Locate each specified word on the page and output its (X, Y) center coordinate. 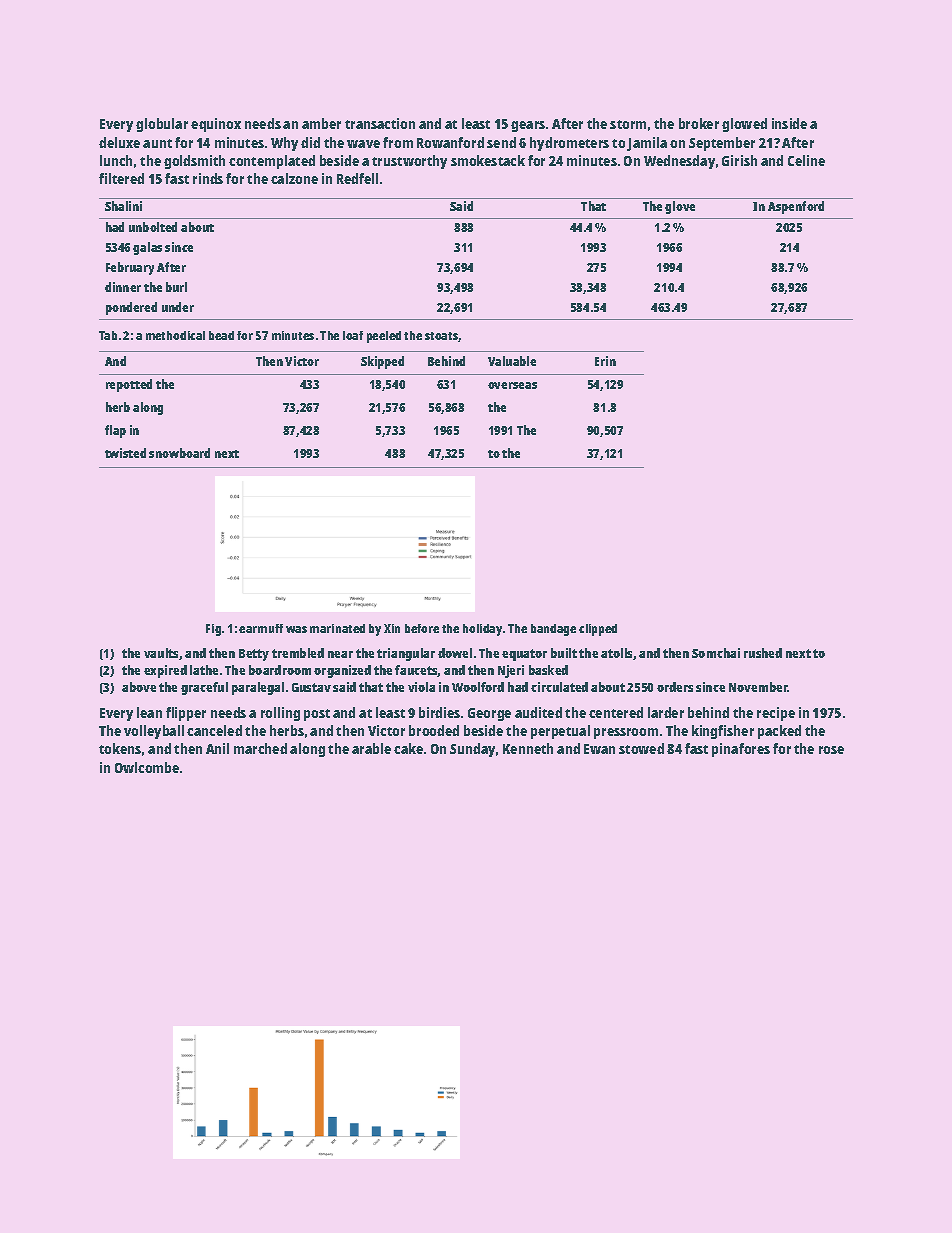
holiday (482, 630)
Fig (213, 630)
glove (680, 207)
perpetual (560, 732)
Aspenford (796, 207)
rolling (280, 714)
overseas (512, 385)
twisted (125, 453)
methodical (175, 335)
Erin (605, 361)
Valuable (512, 361)
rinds (208, 178)
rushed (763, 653)
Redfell (357, 178)
